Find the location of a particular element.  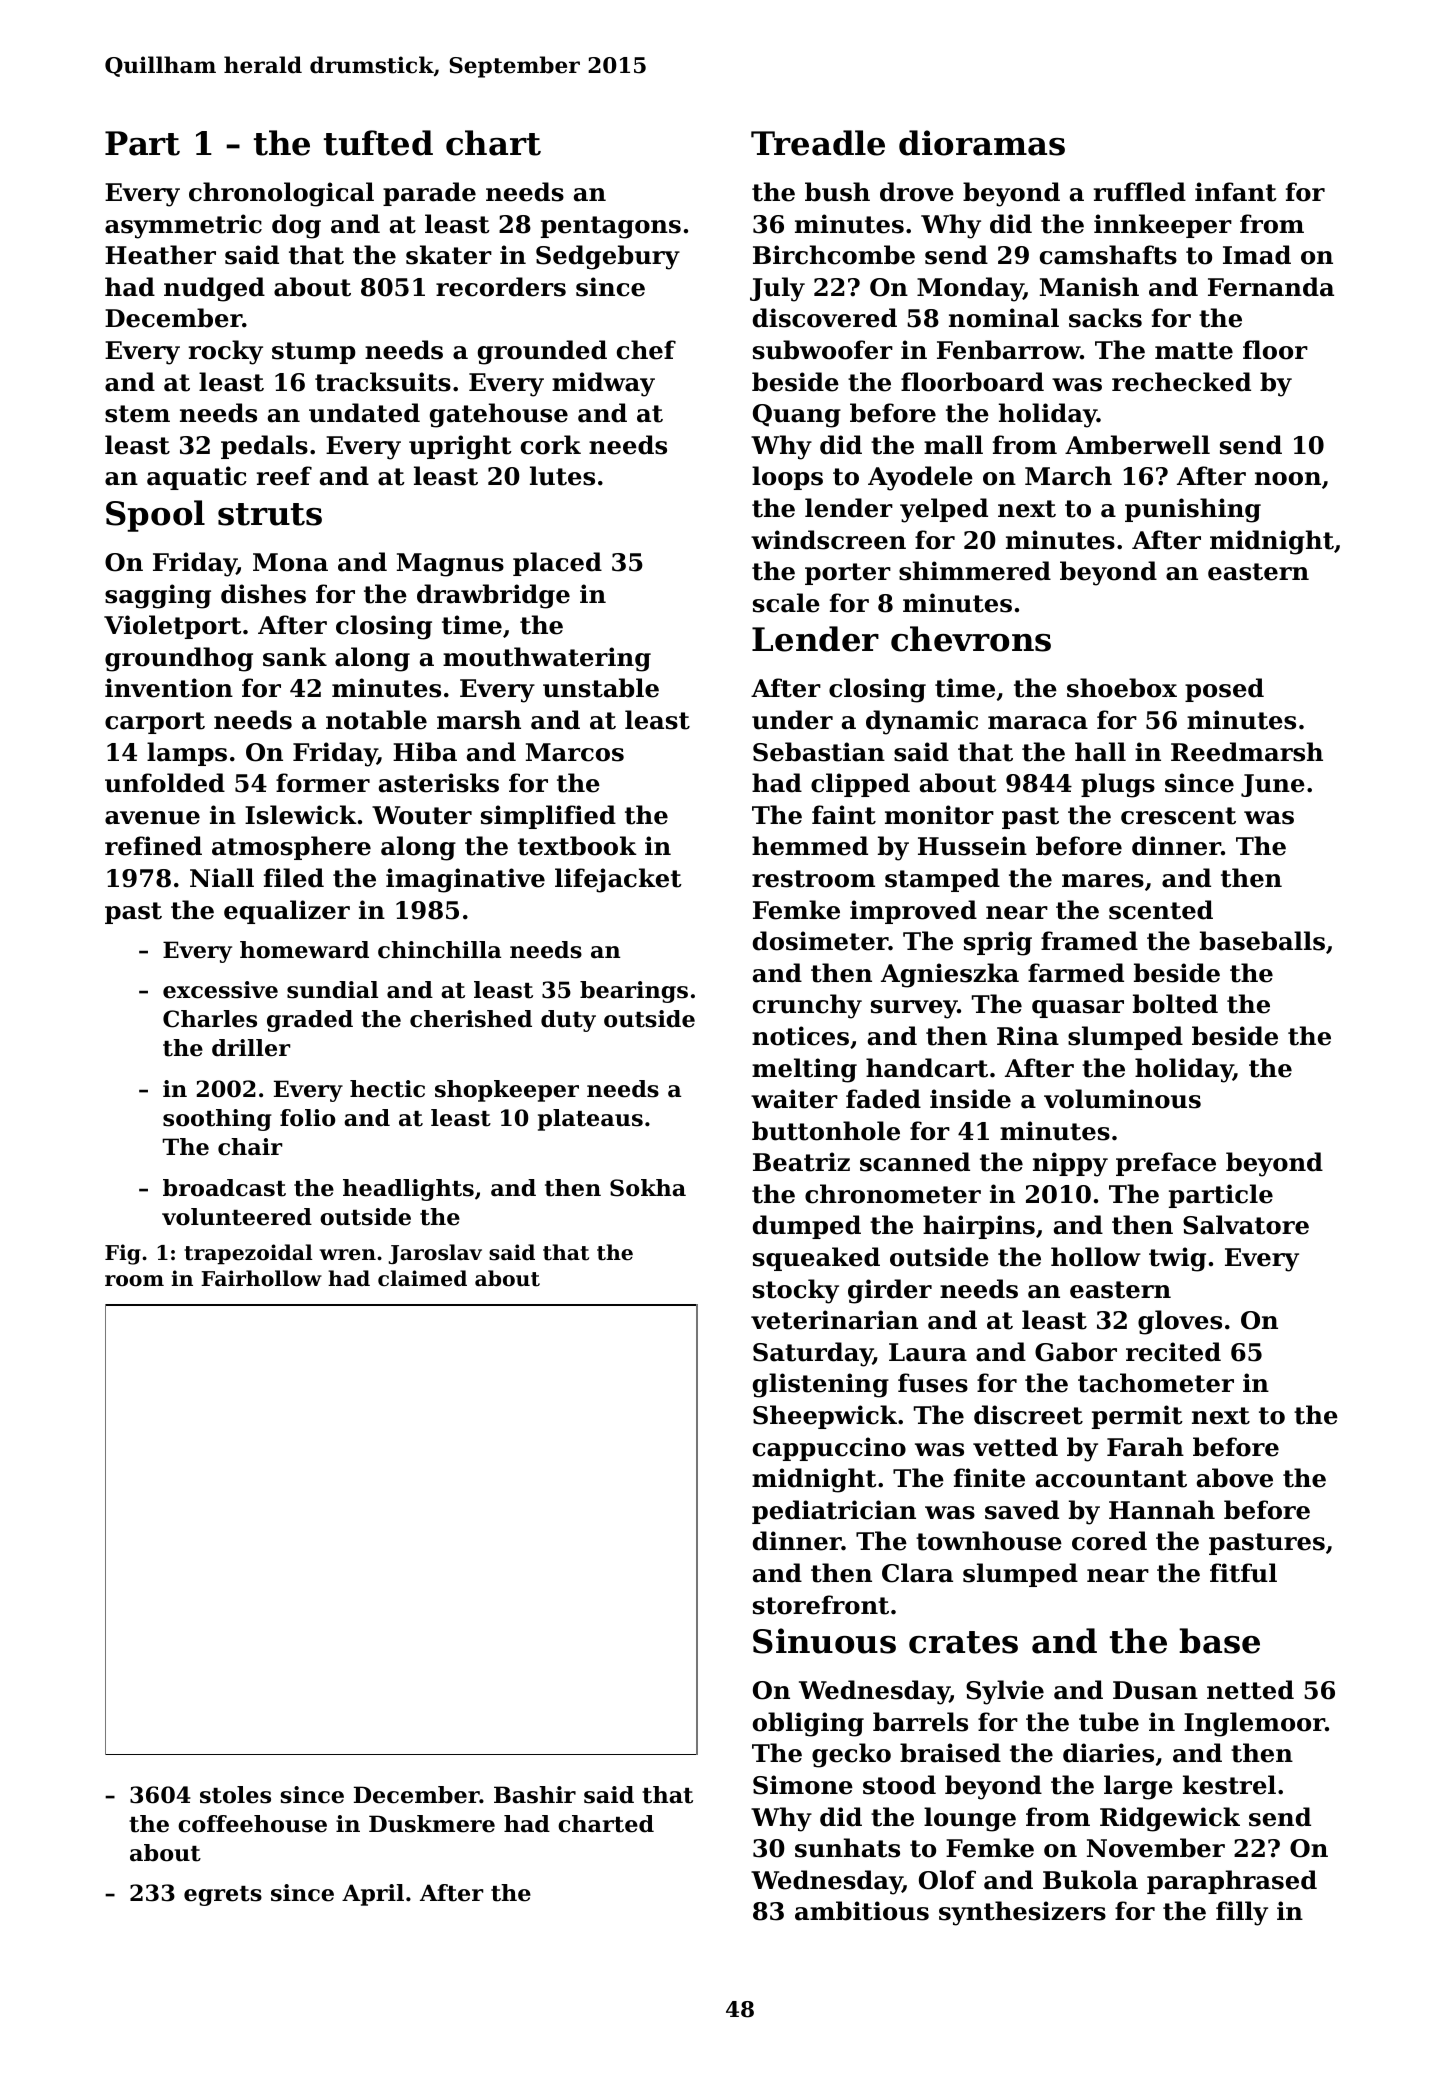

infant is located at coordinates (1236, 192).
